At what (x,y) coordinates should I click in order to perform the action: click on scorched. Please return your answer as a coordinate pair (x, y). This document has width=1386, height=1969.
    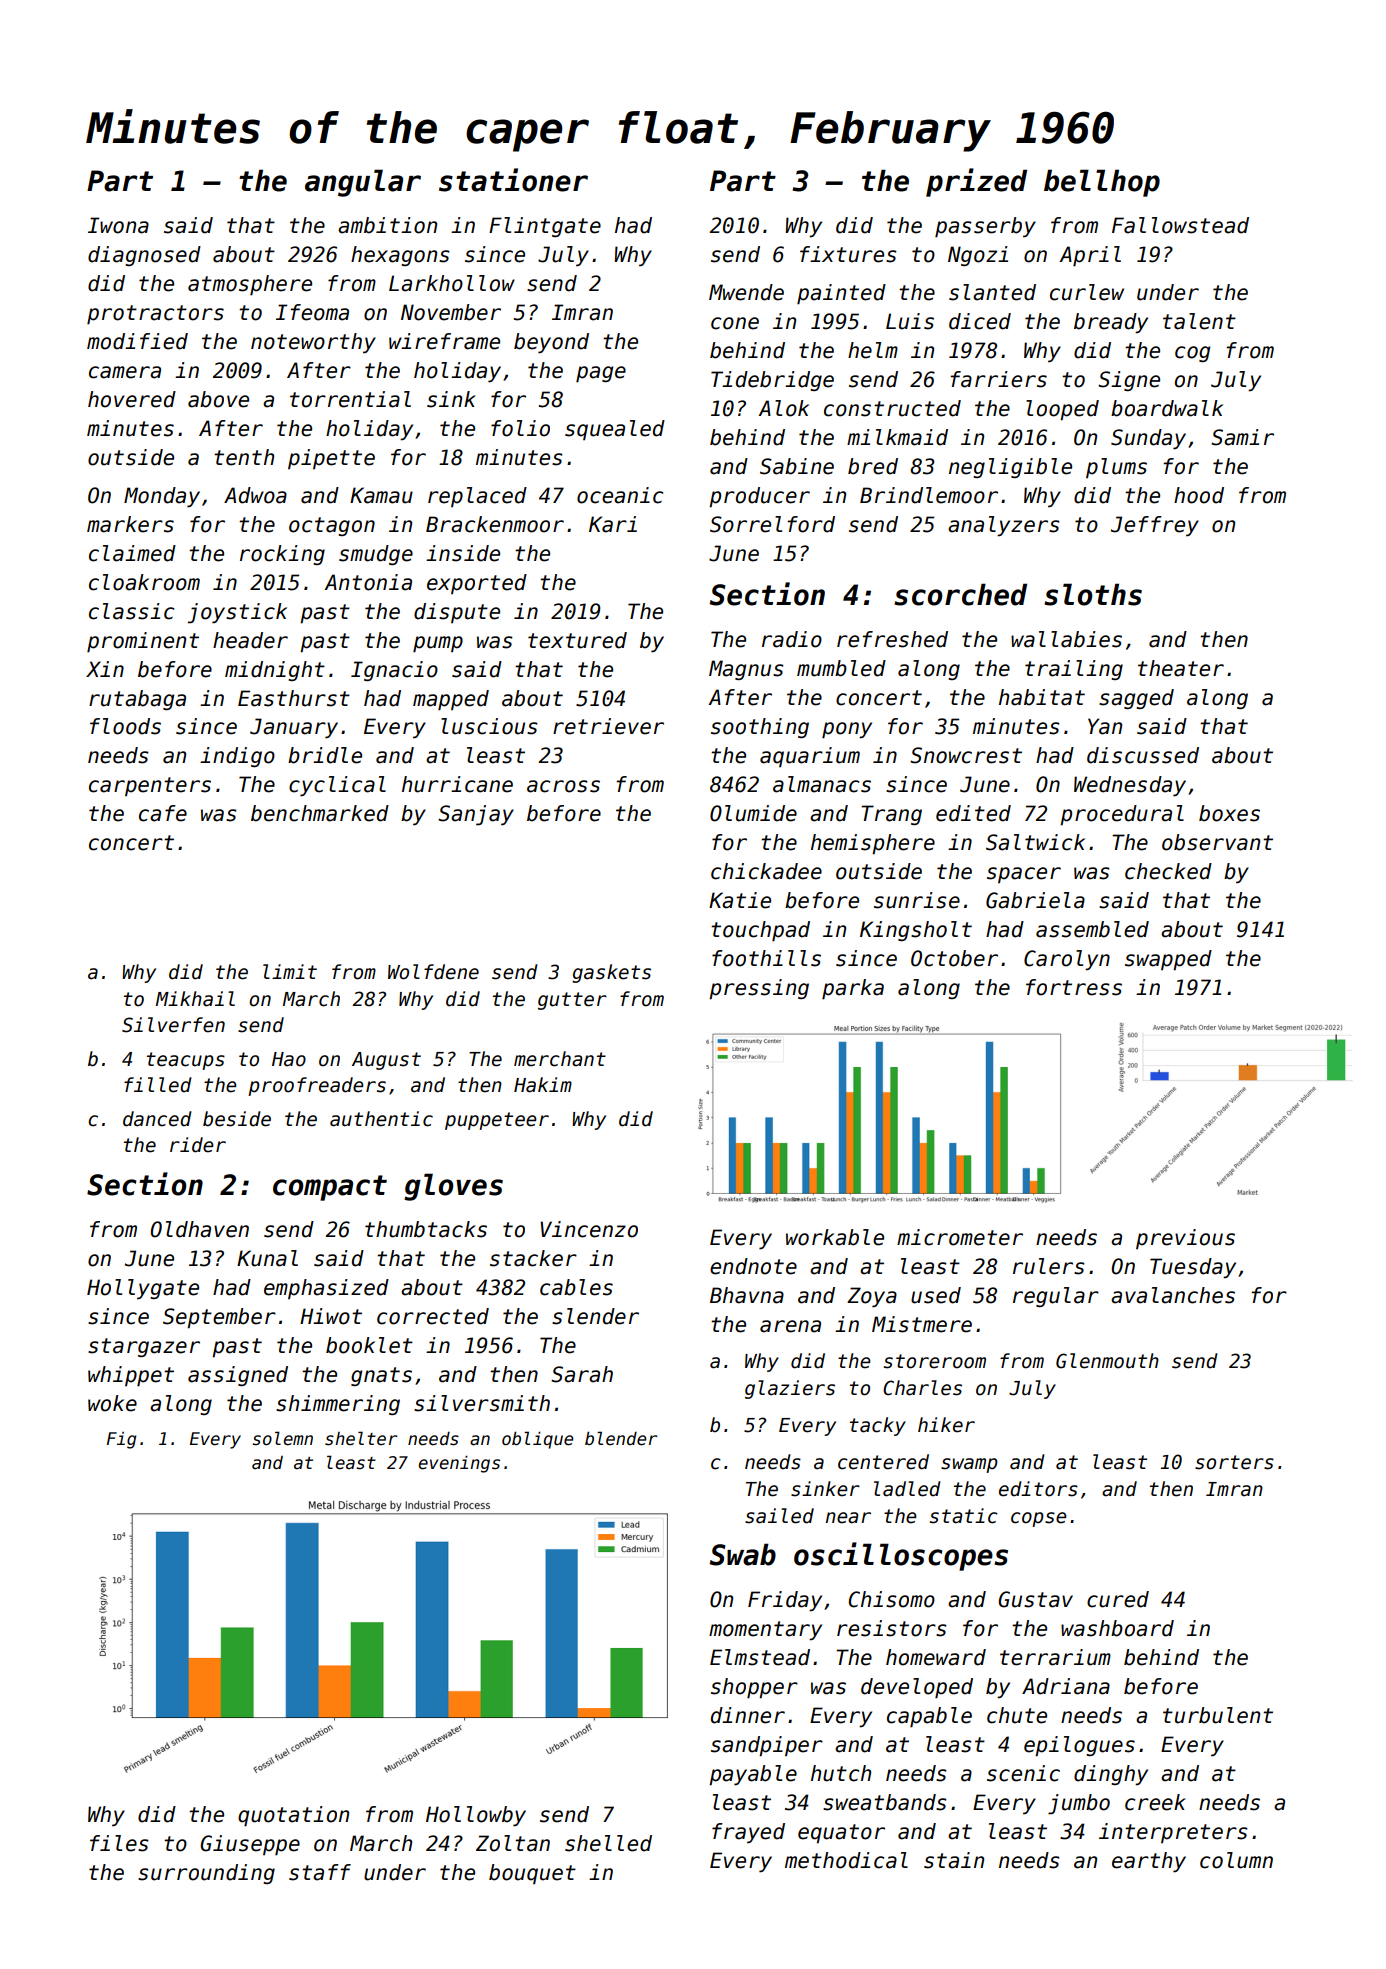
    Looking at the image, I should click on (960, 594).
